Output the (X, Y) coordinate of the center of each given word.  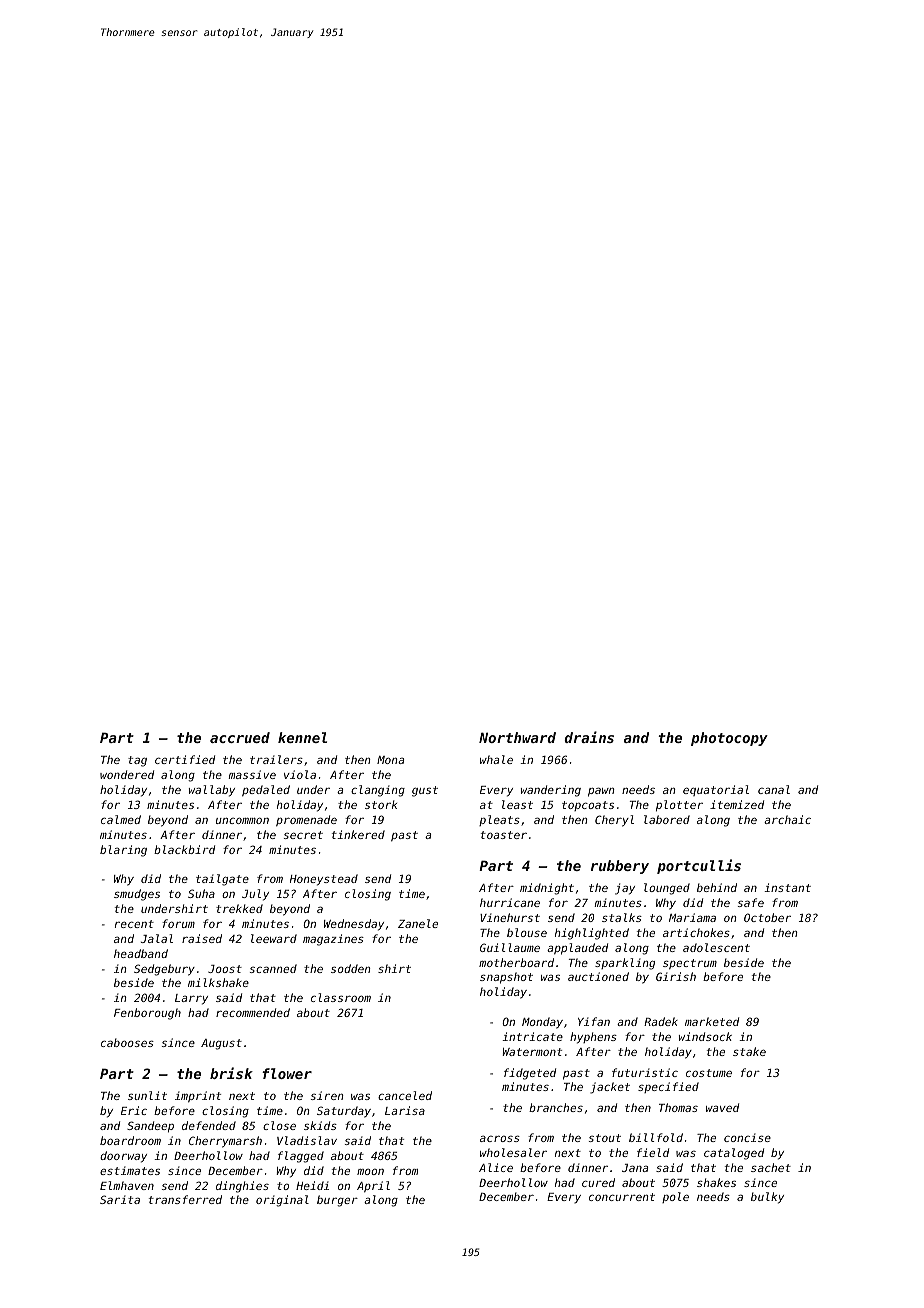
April (373, 1187)
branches (556, 1107)
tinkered (358, 834)
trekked (239, 908)
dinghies (242, 1187)
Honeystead (324, 880)
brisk (231, 1073)
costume (709, 1073)
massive (252, 774)
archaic (787, 819)
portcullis (699, 866)
